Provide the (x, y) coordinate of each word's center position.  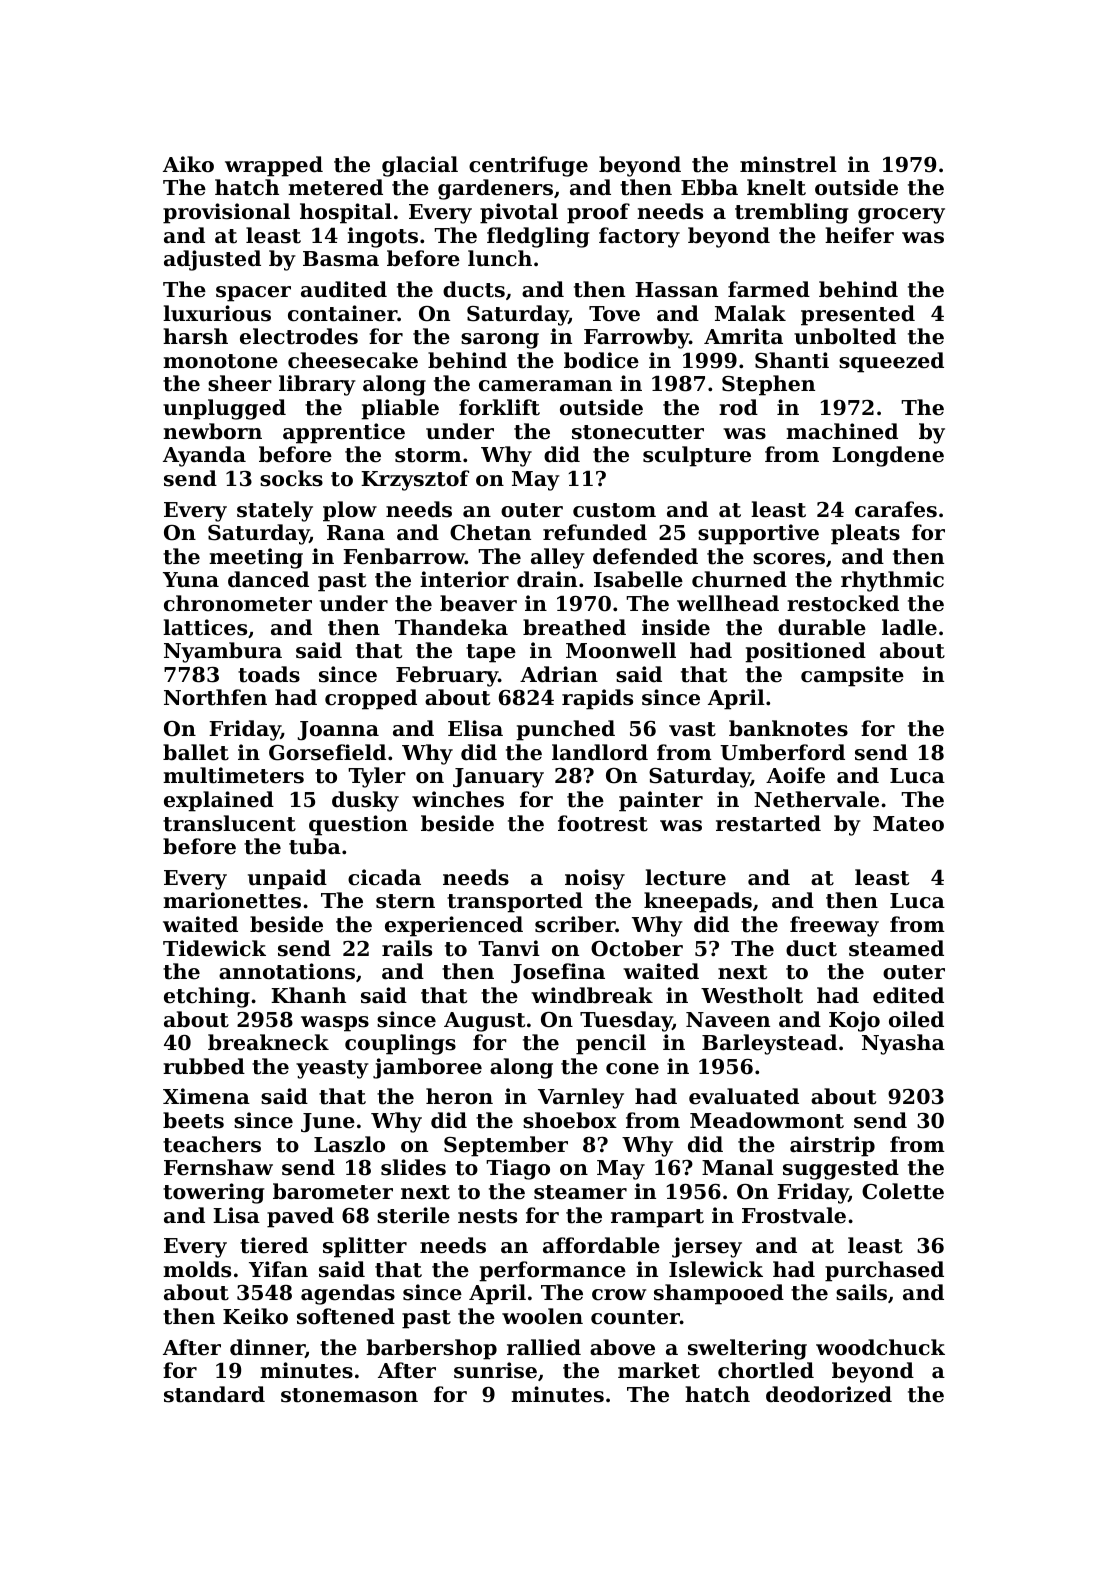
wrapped (274, 166)
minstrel (788, 164)
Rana (356, 533)
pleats (865, 534)
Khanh (308, 995)
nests (487, 1216)
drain (547, 579)
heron (459, 1096)
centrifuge (528, 166)
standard (214, 1394)
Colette (903, 1191)
